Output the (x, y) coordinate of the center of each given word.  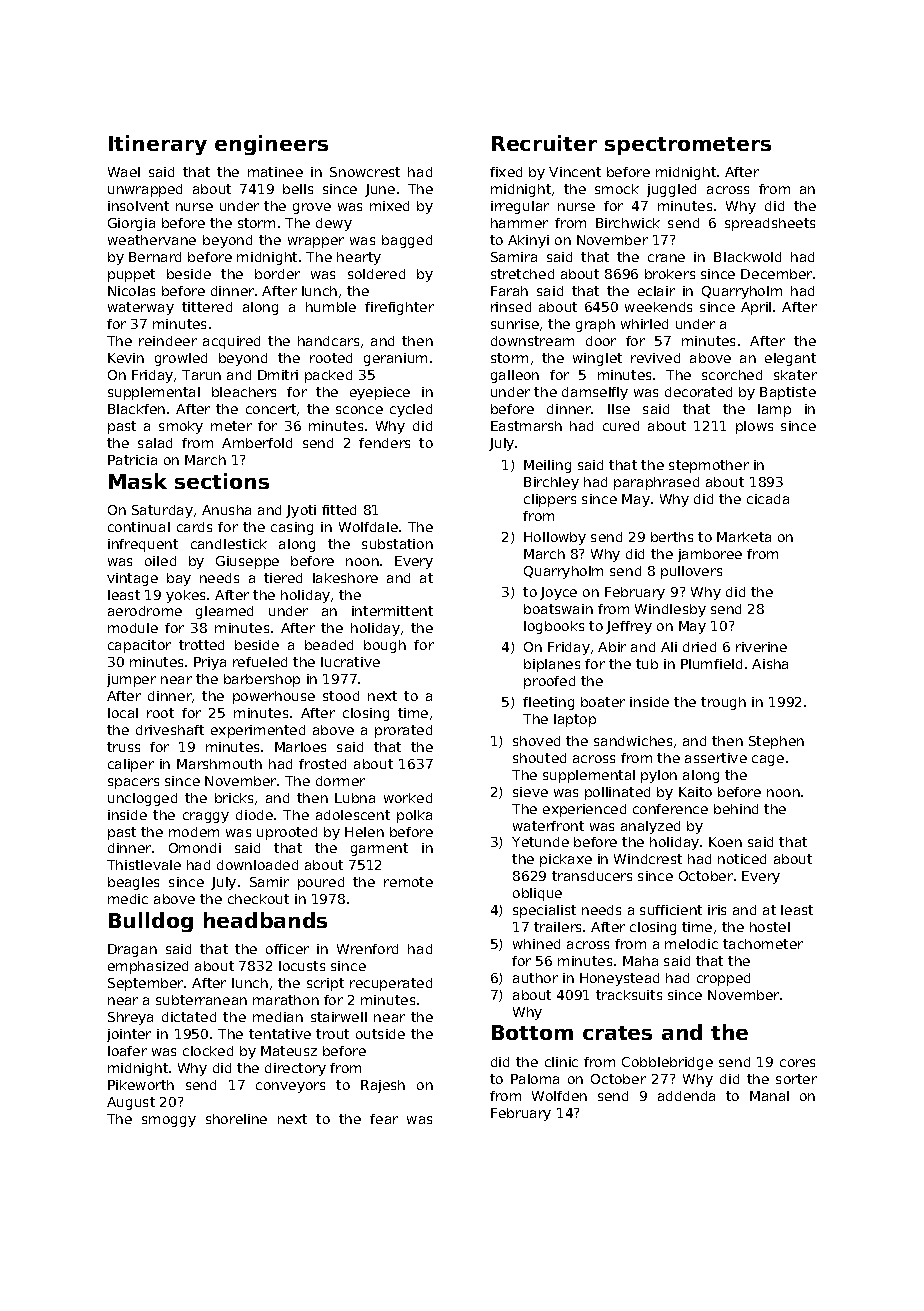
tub (647, 664)
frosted (322, 764)
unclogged (142, 799)
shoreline (236, 1119)
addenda (686, 1096)
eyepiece (380, 393)
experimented (258, 731)
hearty (359, 258)
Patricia (132, 460)
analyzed (650, 827)
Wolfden (559, 1096)
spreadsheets (770, 224)
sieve (530, 792)
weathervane (152, 240)
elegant (790, 359)
